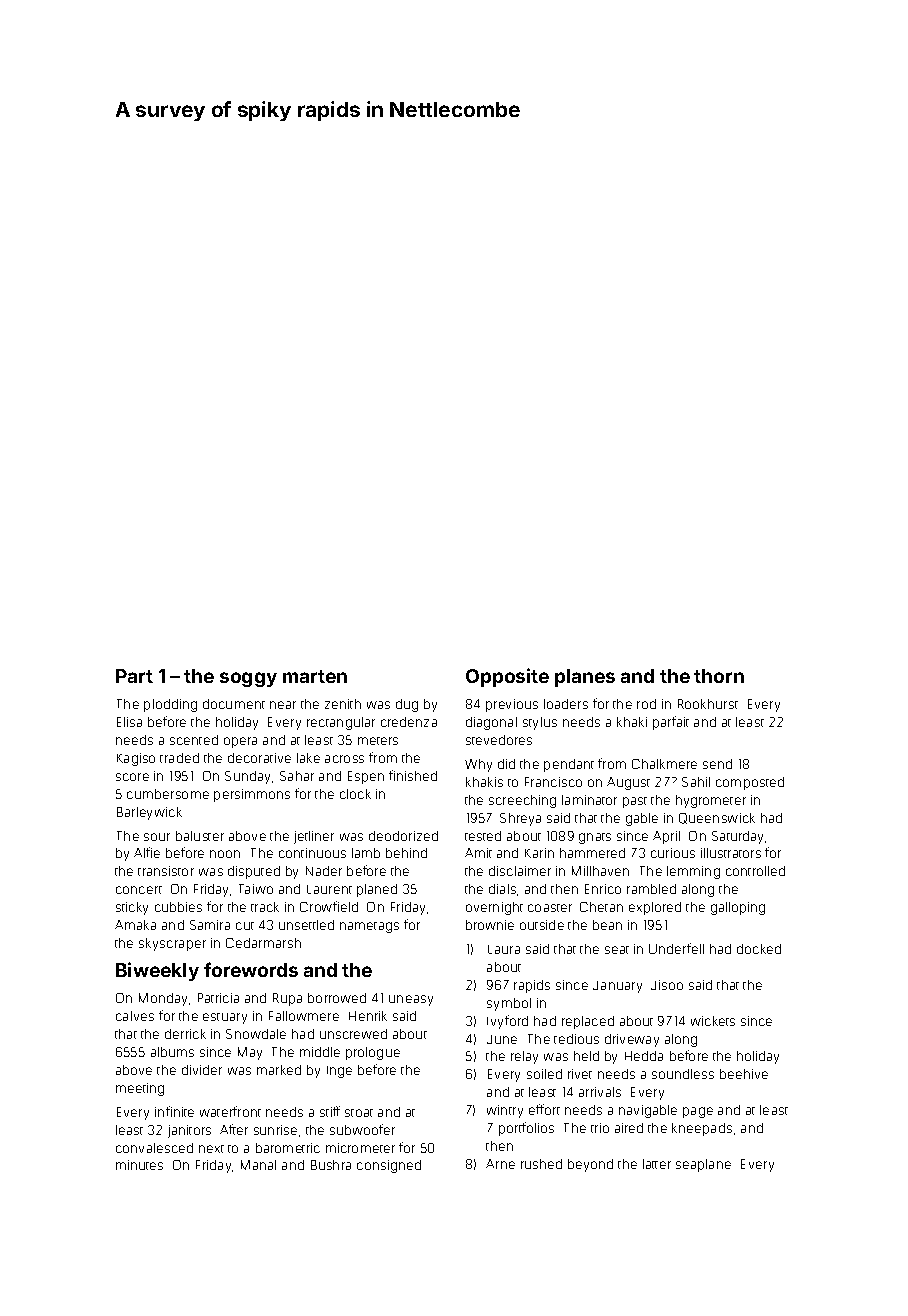 This page has height=1316, width=908. I want to click on galloping, so click(738, 908).
